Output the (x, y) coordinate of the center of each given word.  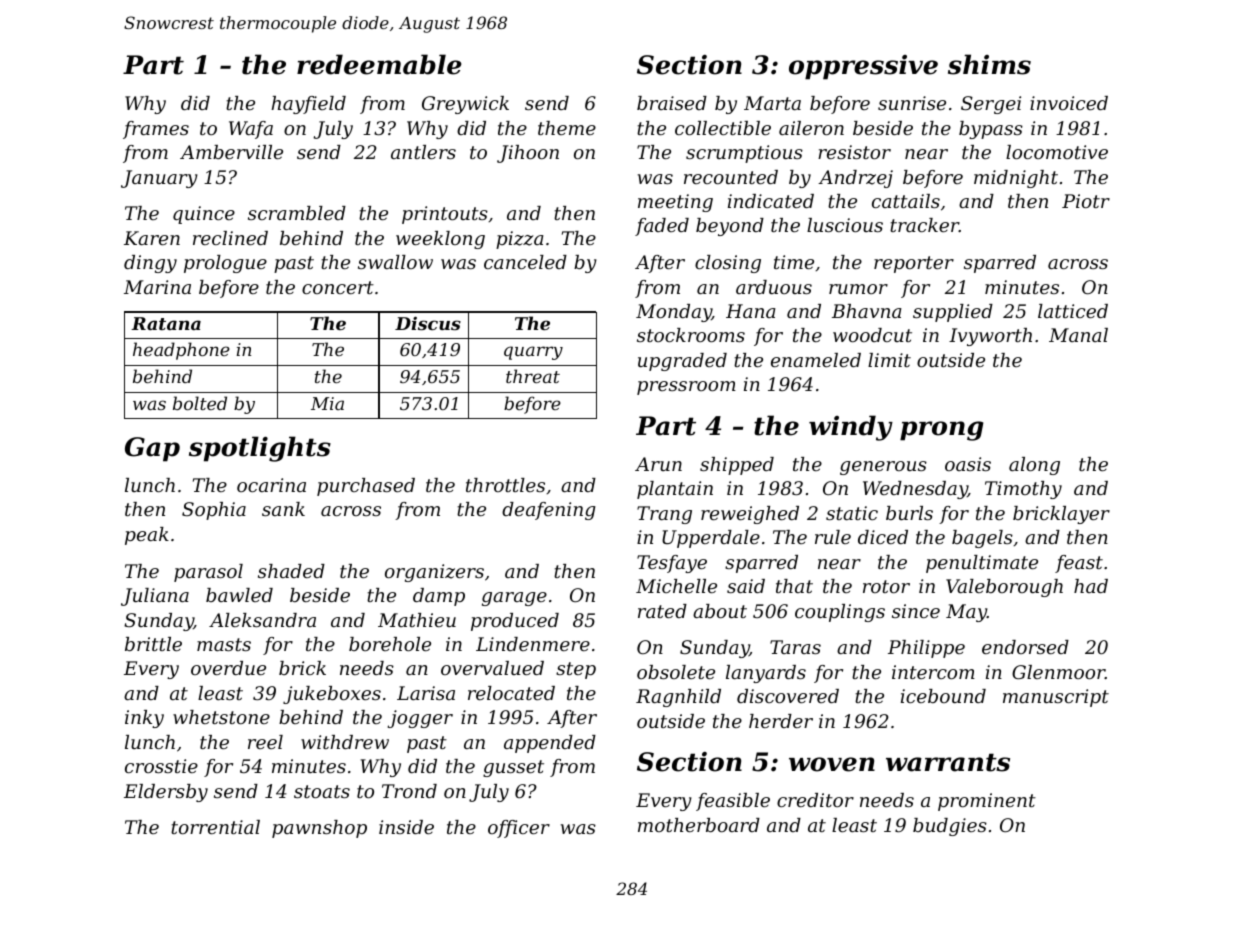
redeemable (379, 64)
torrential (215, 827)
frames (156, 130)
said (746, 586)
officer (519, 829)
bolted (200, 403)
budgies (950, 827)
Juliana (155, 597)
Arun (658, 464)
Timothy (1023, 490)
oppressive (863, 67)
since (916, 611)
